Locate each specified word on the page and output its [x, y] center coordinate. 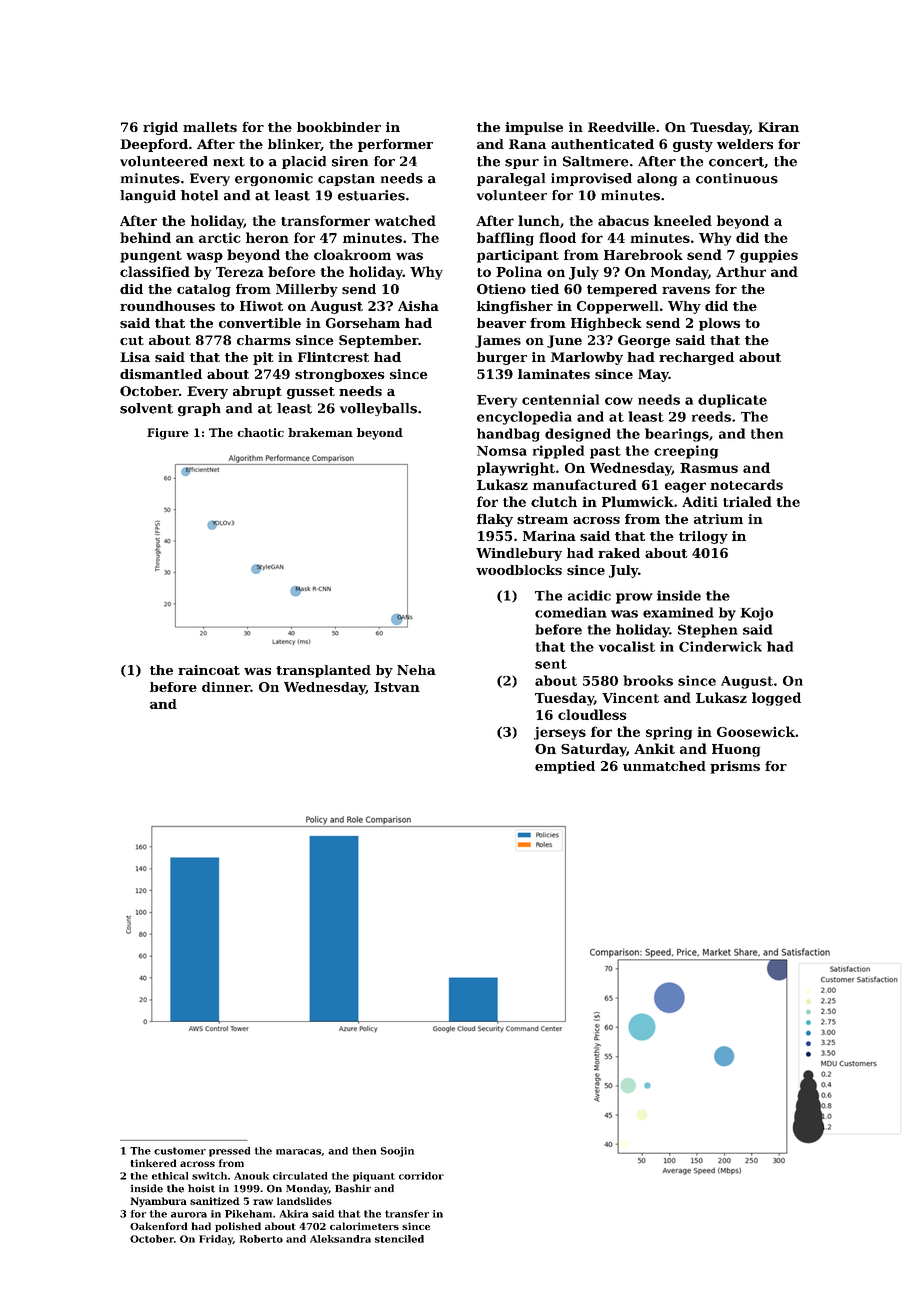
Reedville [621, 127]
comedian [571, 612]
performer [395, 145]
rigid [160, 128]
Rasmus [709, 468]
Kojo [756, 614]
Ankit [654, 748]
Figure [168, 434]
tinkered [153, 1163]
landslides [304, 1201]
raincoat [209, 670]
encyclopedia [524, 418]
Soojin [397, 1152]
